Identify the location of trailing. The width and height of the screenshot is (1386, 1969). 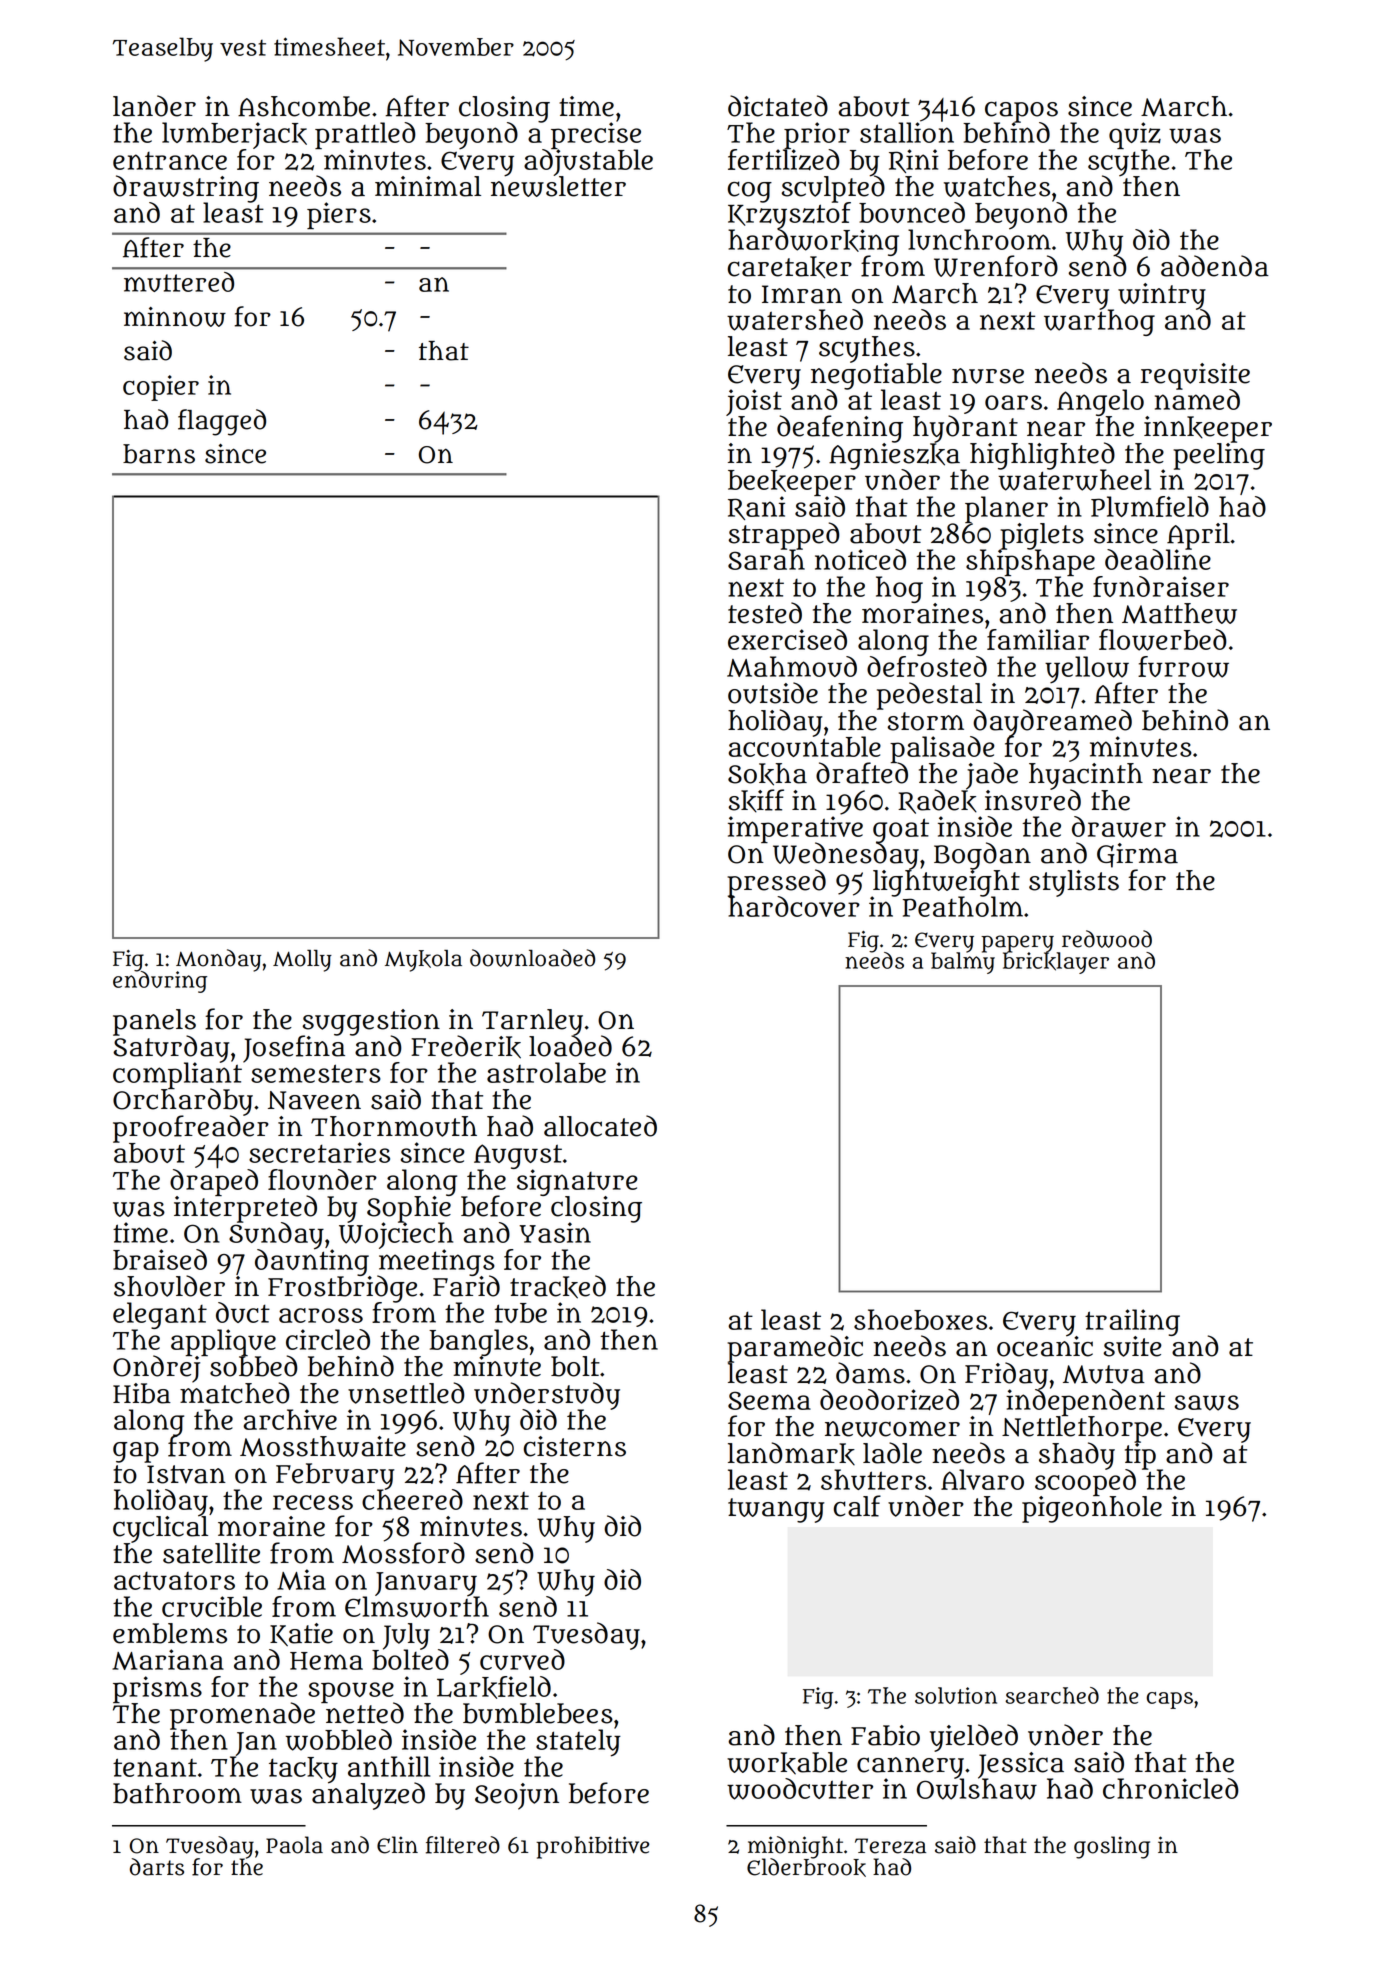
(1132, 1322).
